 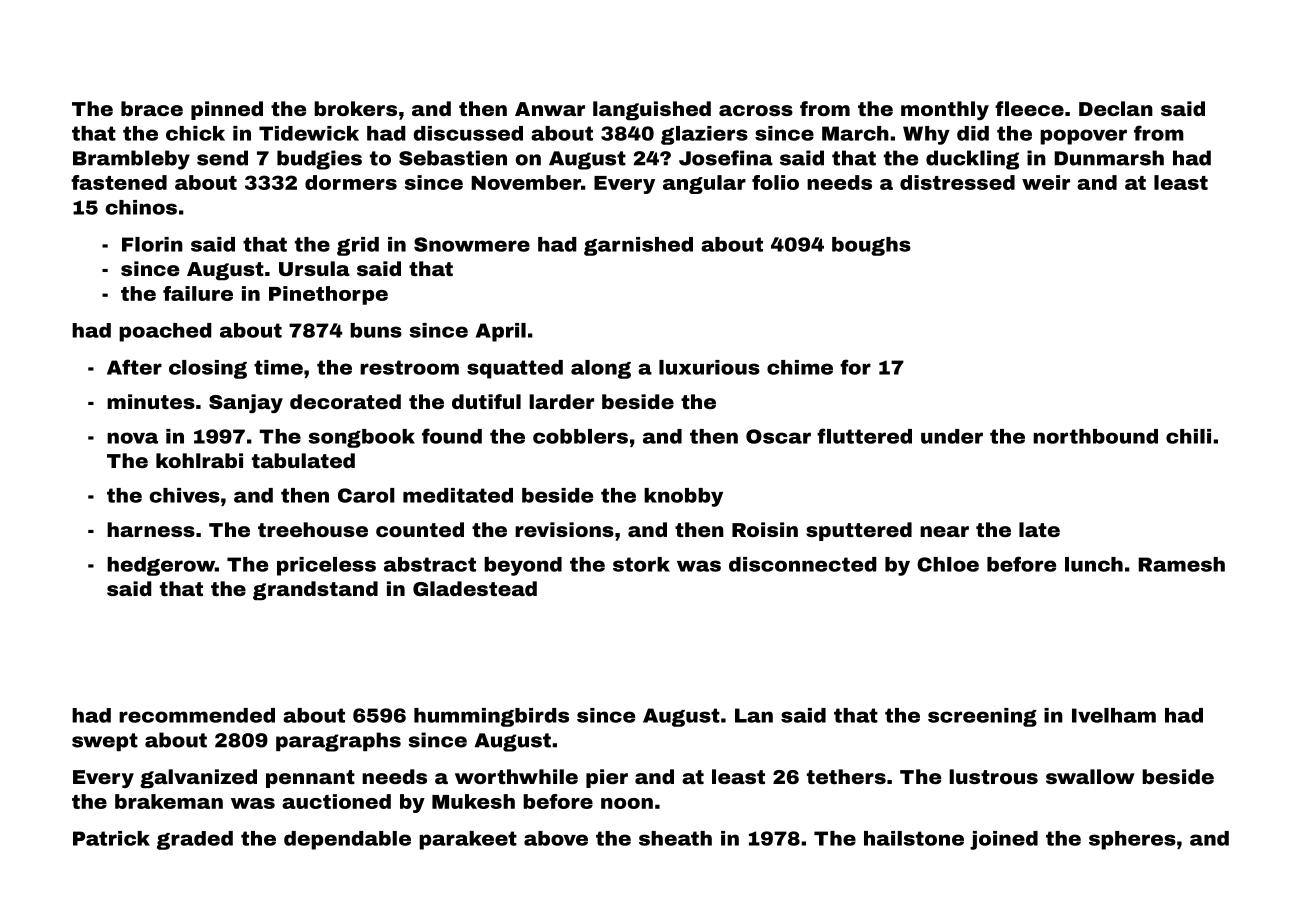 What do you see at coordinates (151, 401) in the screenshot?
I see `minutes` at bounding box center [151, 401].
